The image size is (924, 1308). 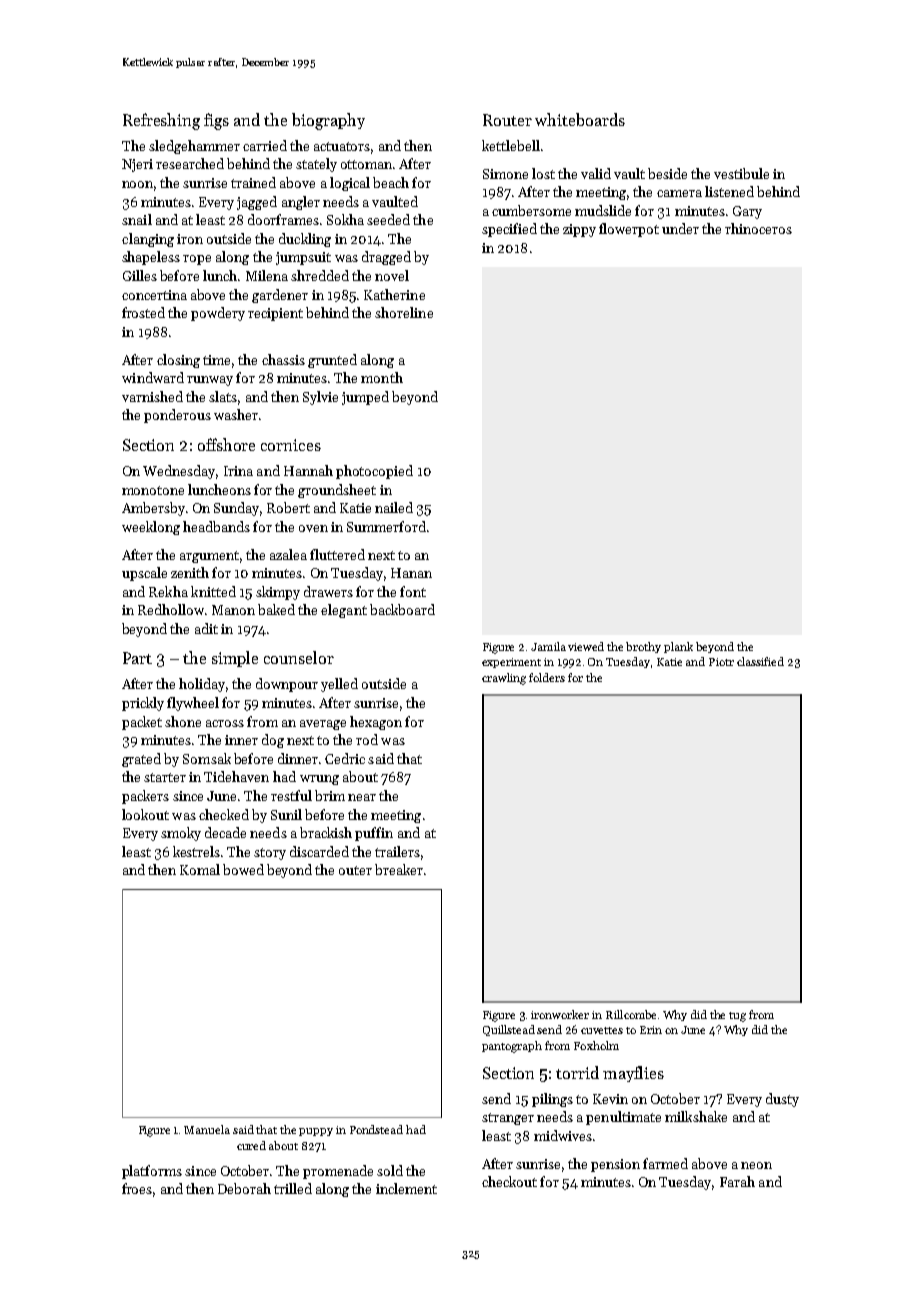 What do you see at coordinates (737, 1181) in the document?
I see `Farah` at bounding box center [737, 1181].
